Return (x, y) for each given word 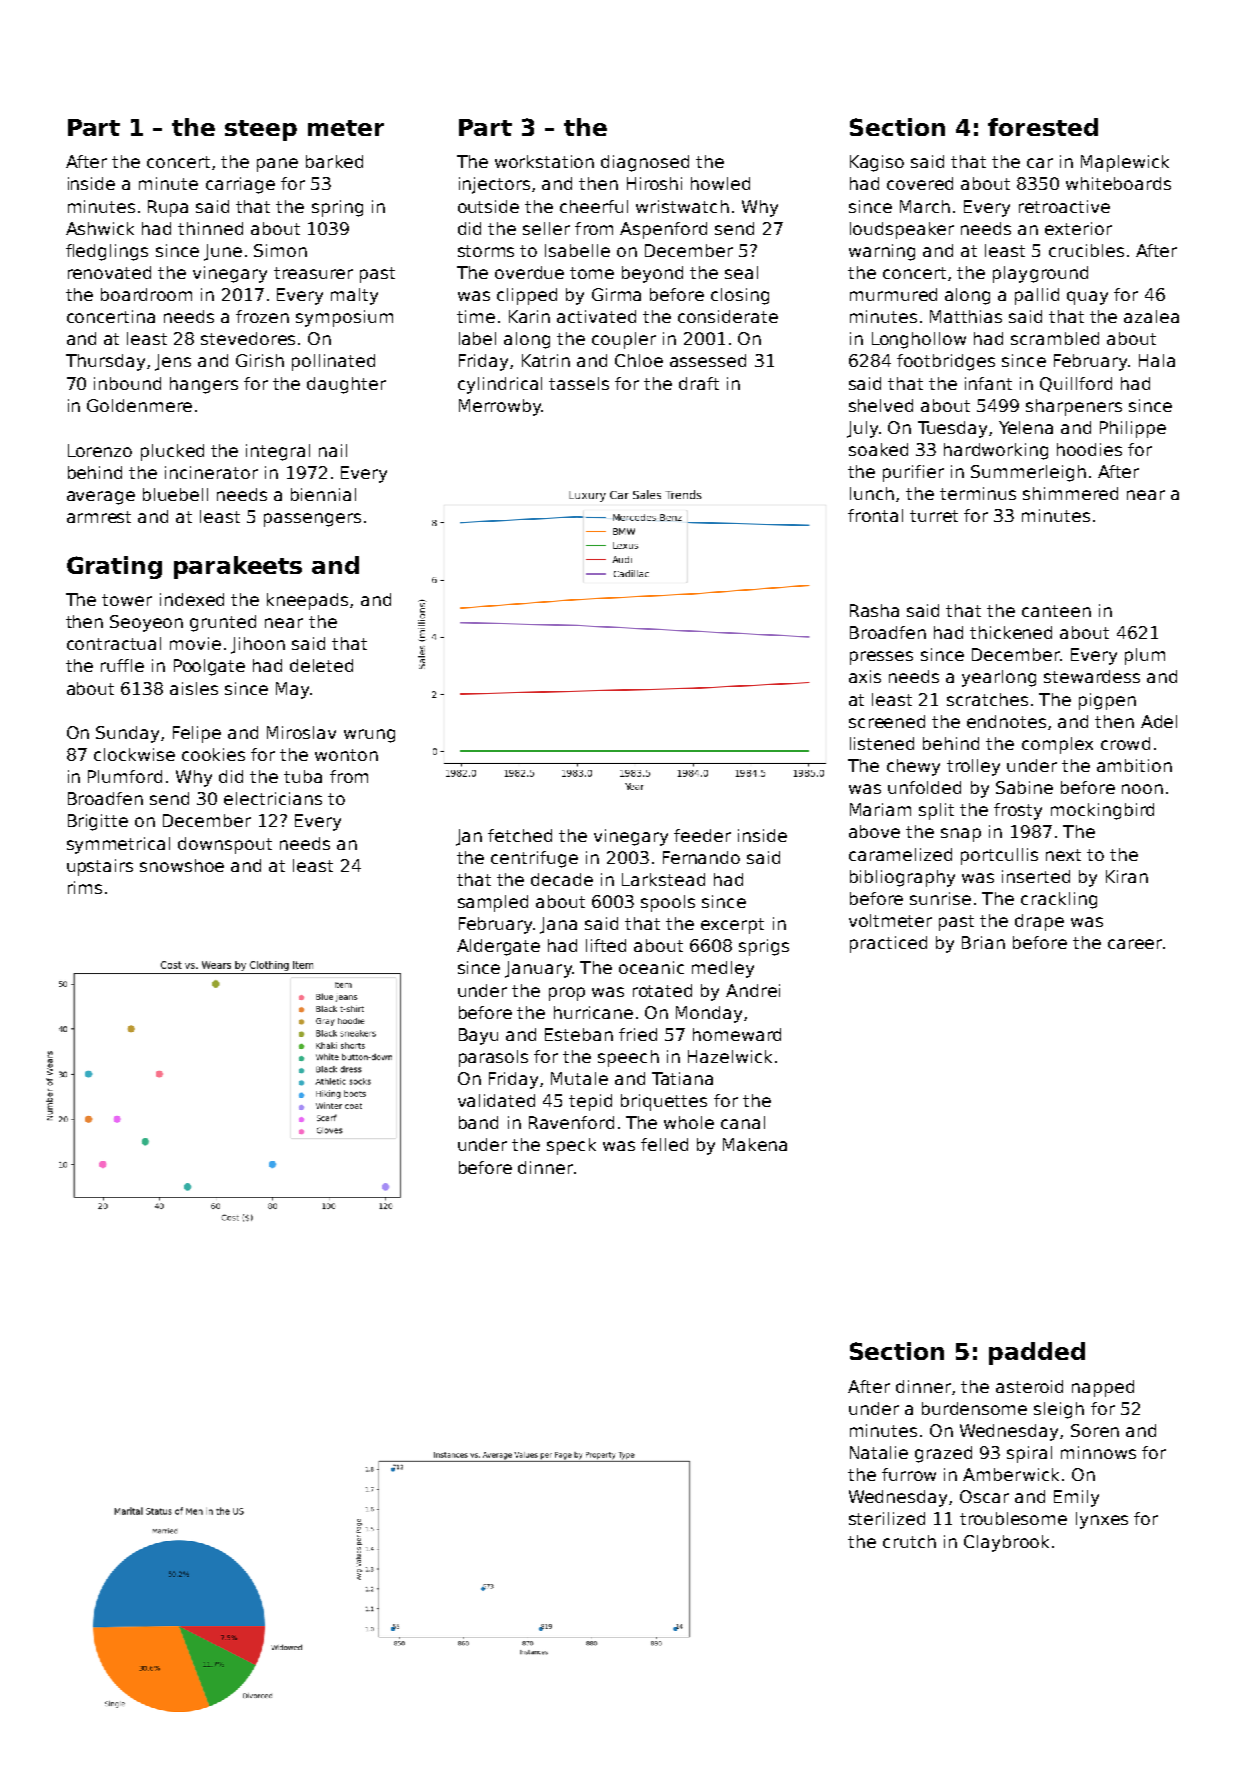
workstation (544, 161)
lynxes (1102, 1520)
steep (261, 130)
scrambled (1055, 338)
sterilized (887, 1518)
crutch (909, 1541)
